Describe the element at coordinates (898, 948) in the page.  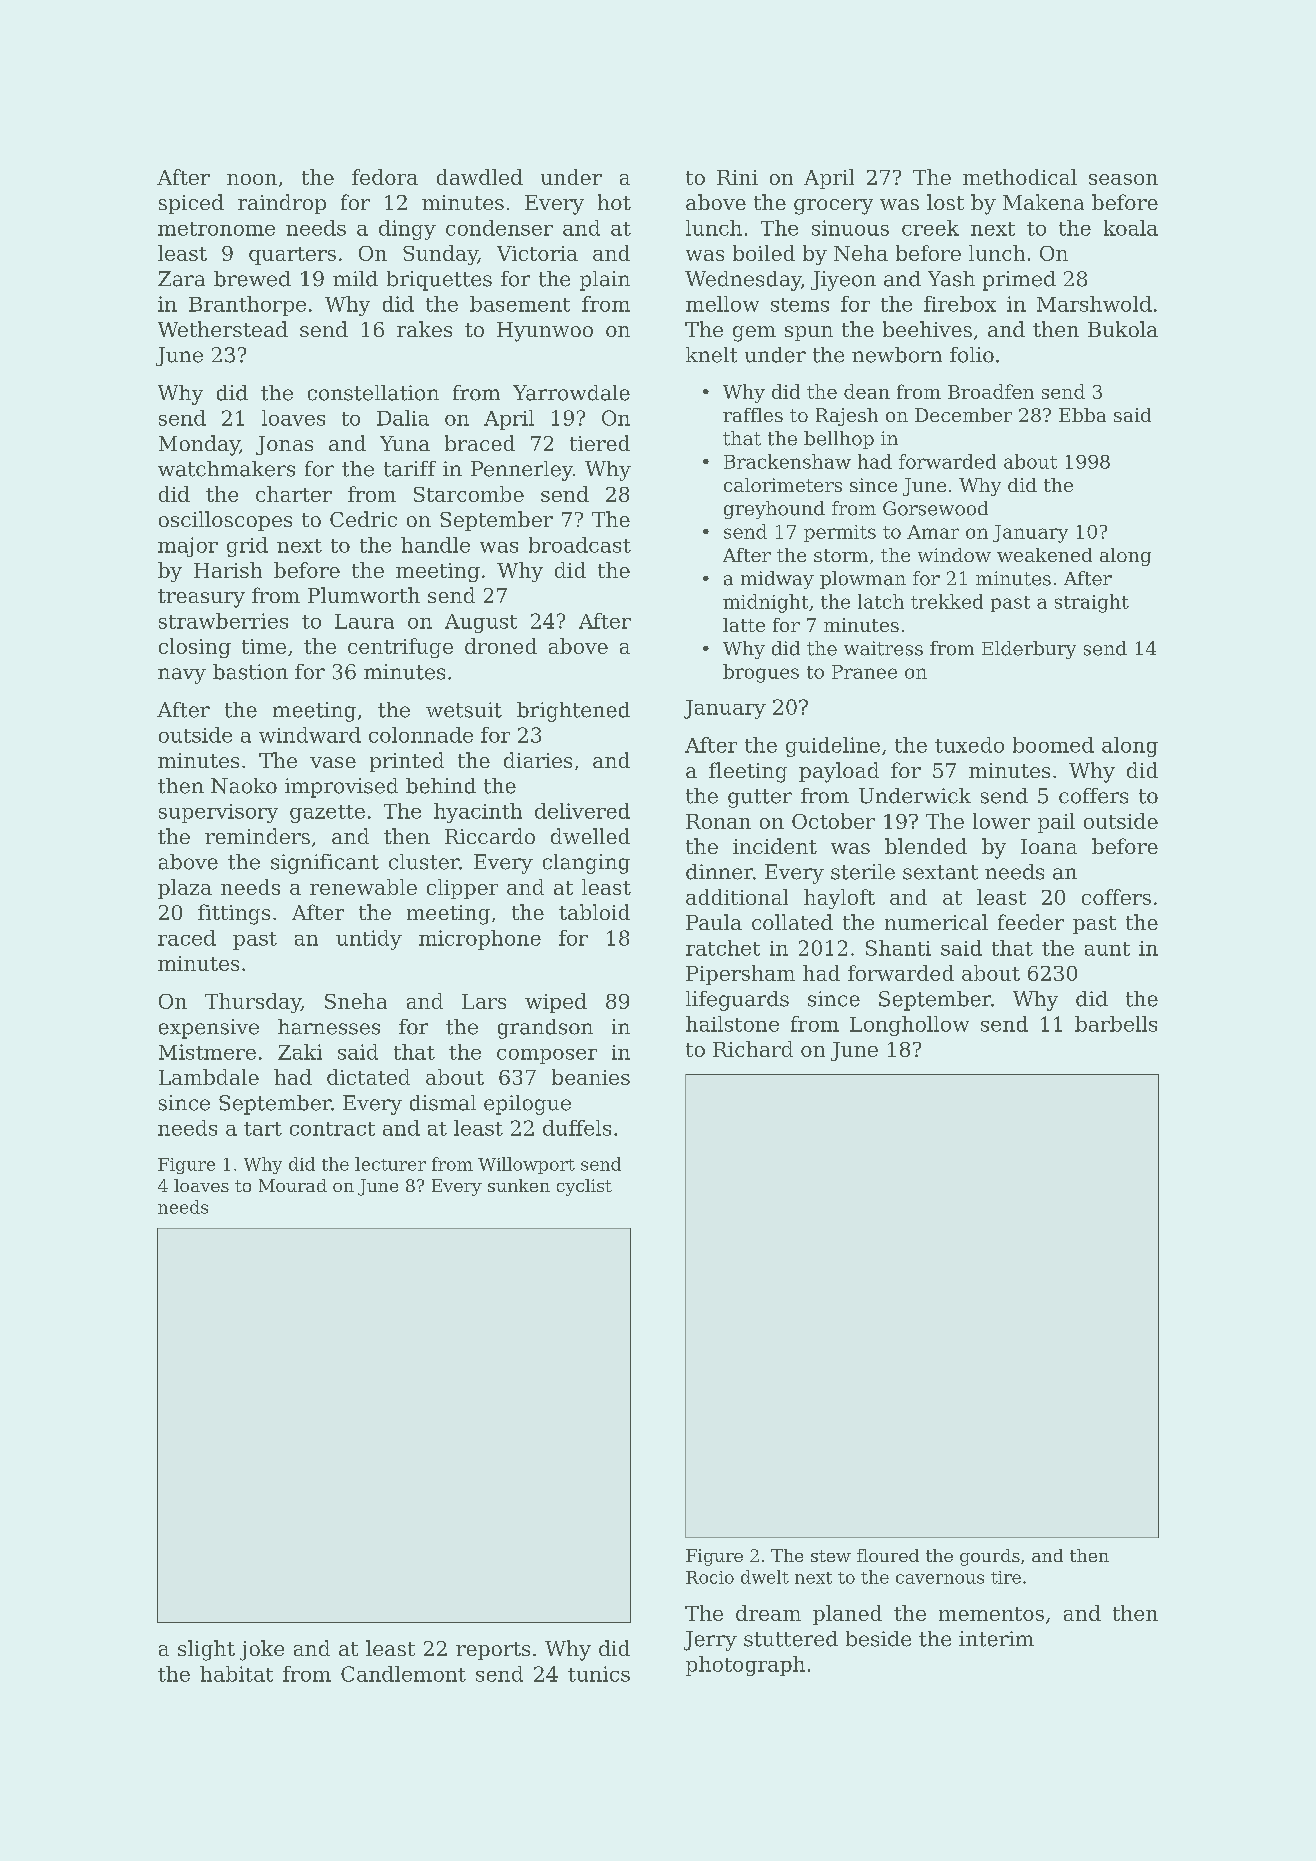
I see `Shanti` at that location.
